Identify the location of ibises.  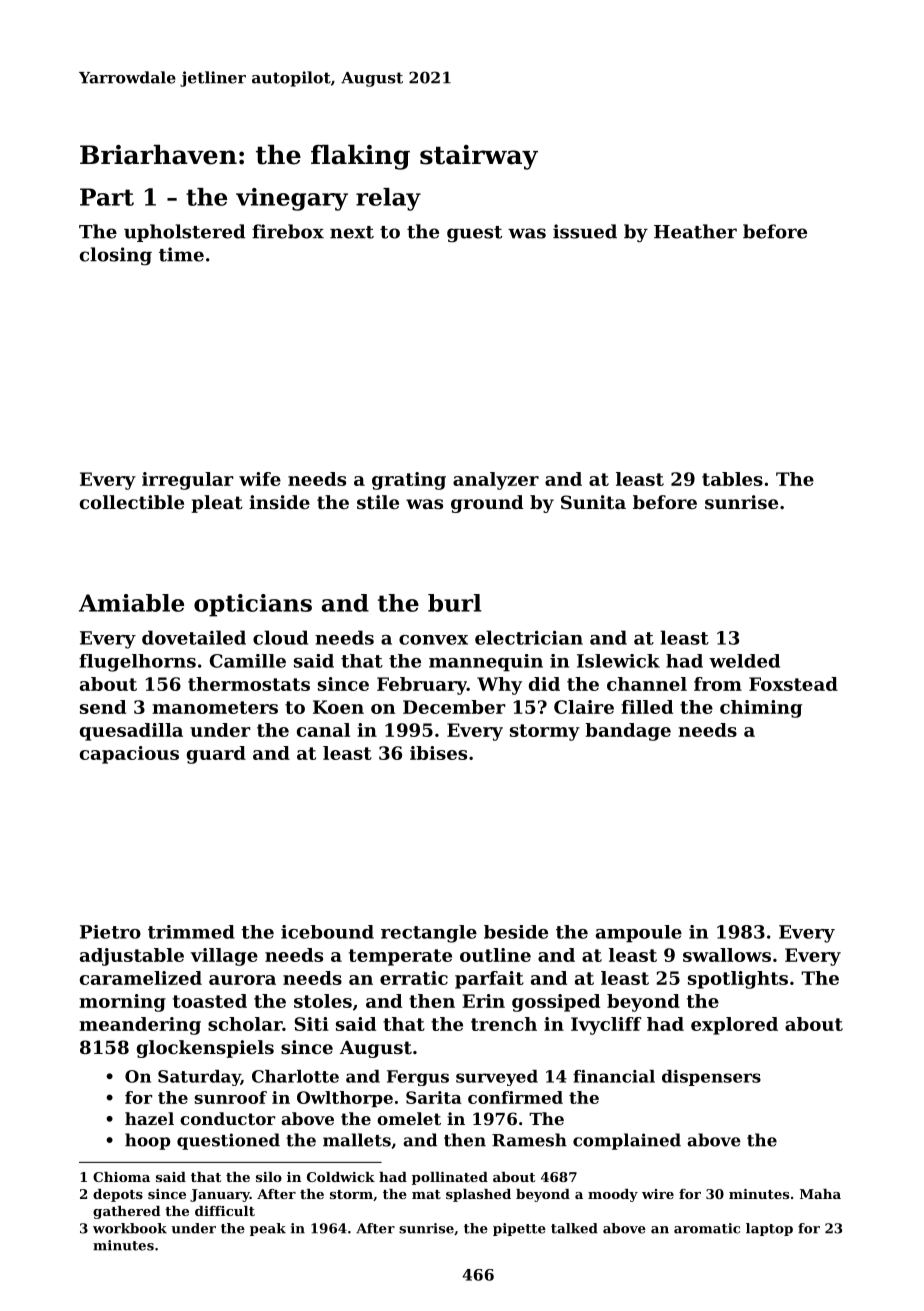
(438, 753).
